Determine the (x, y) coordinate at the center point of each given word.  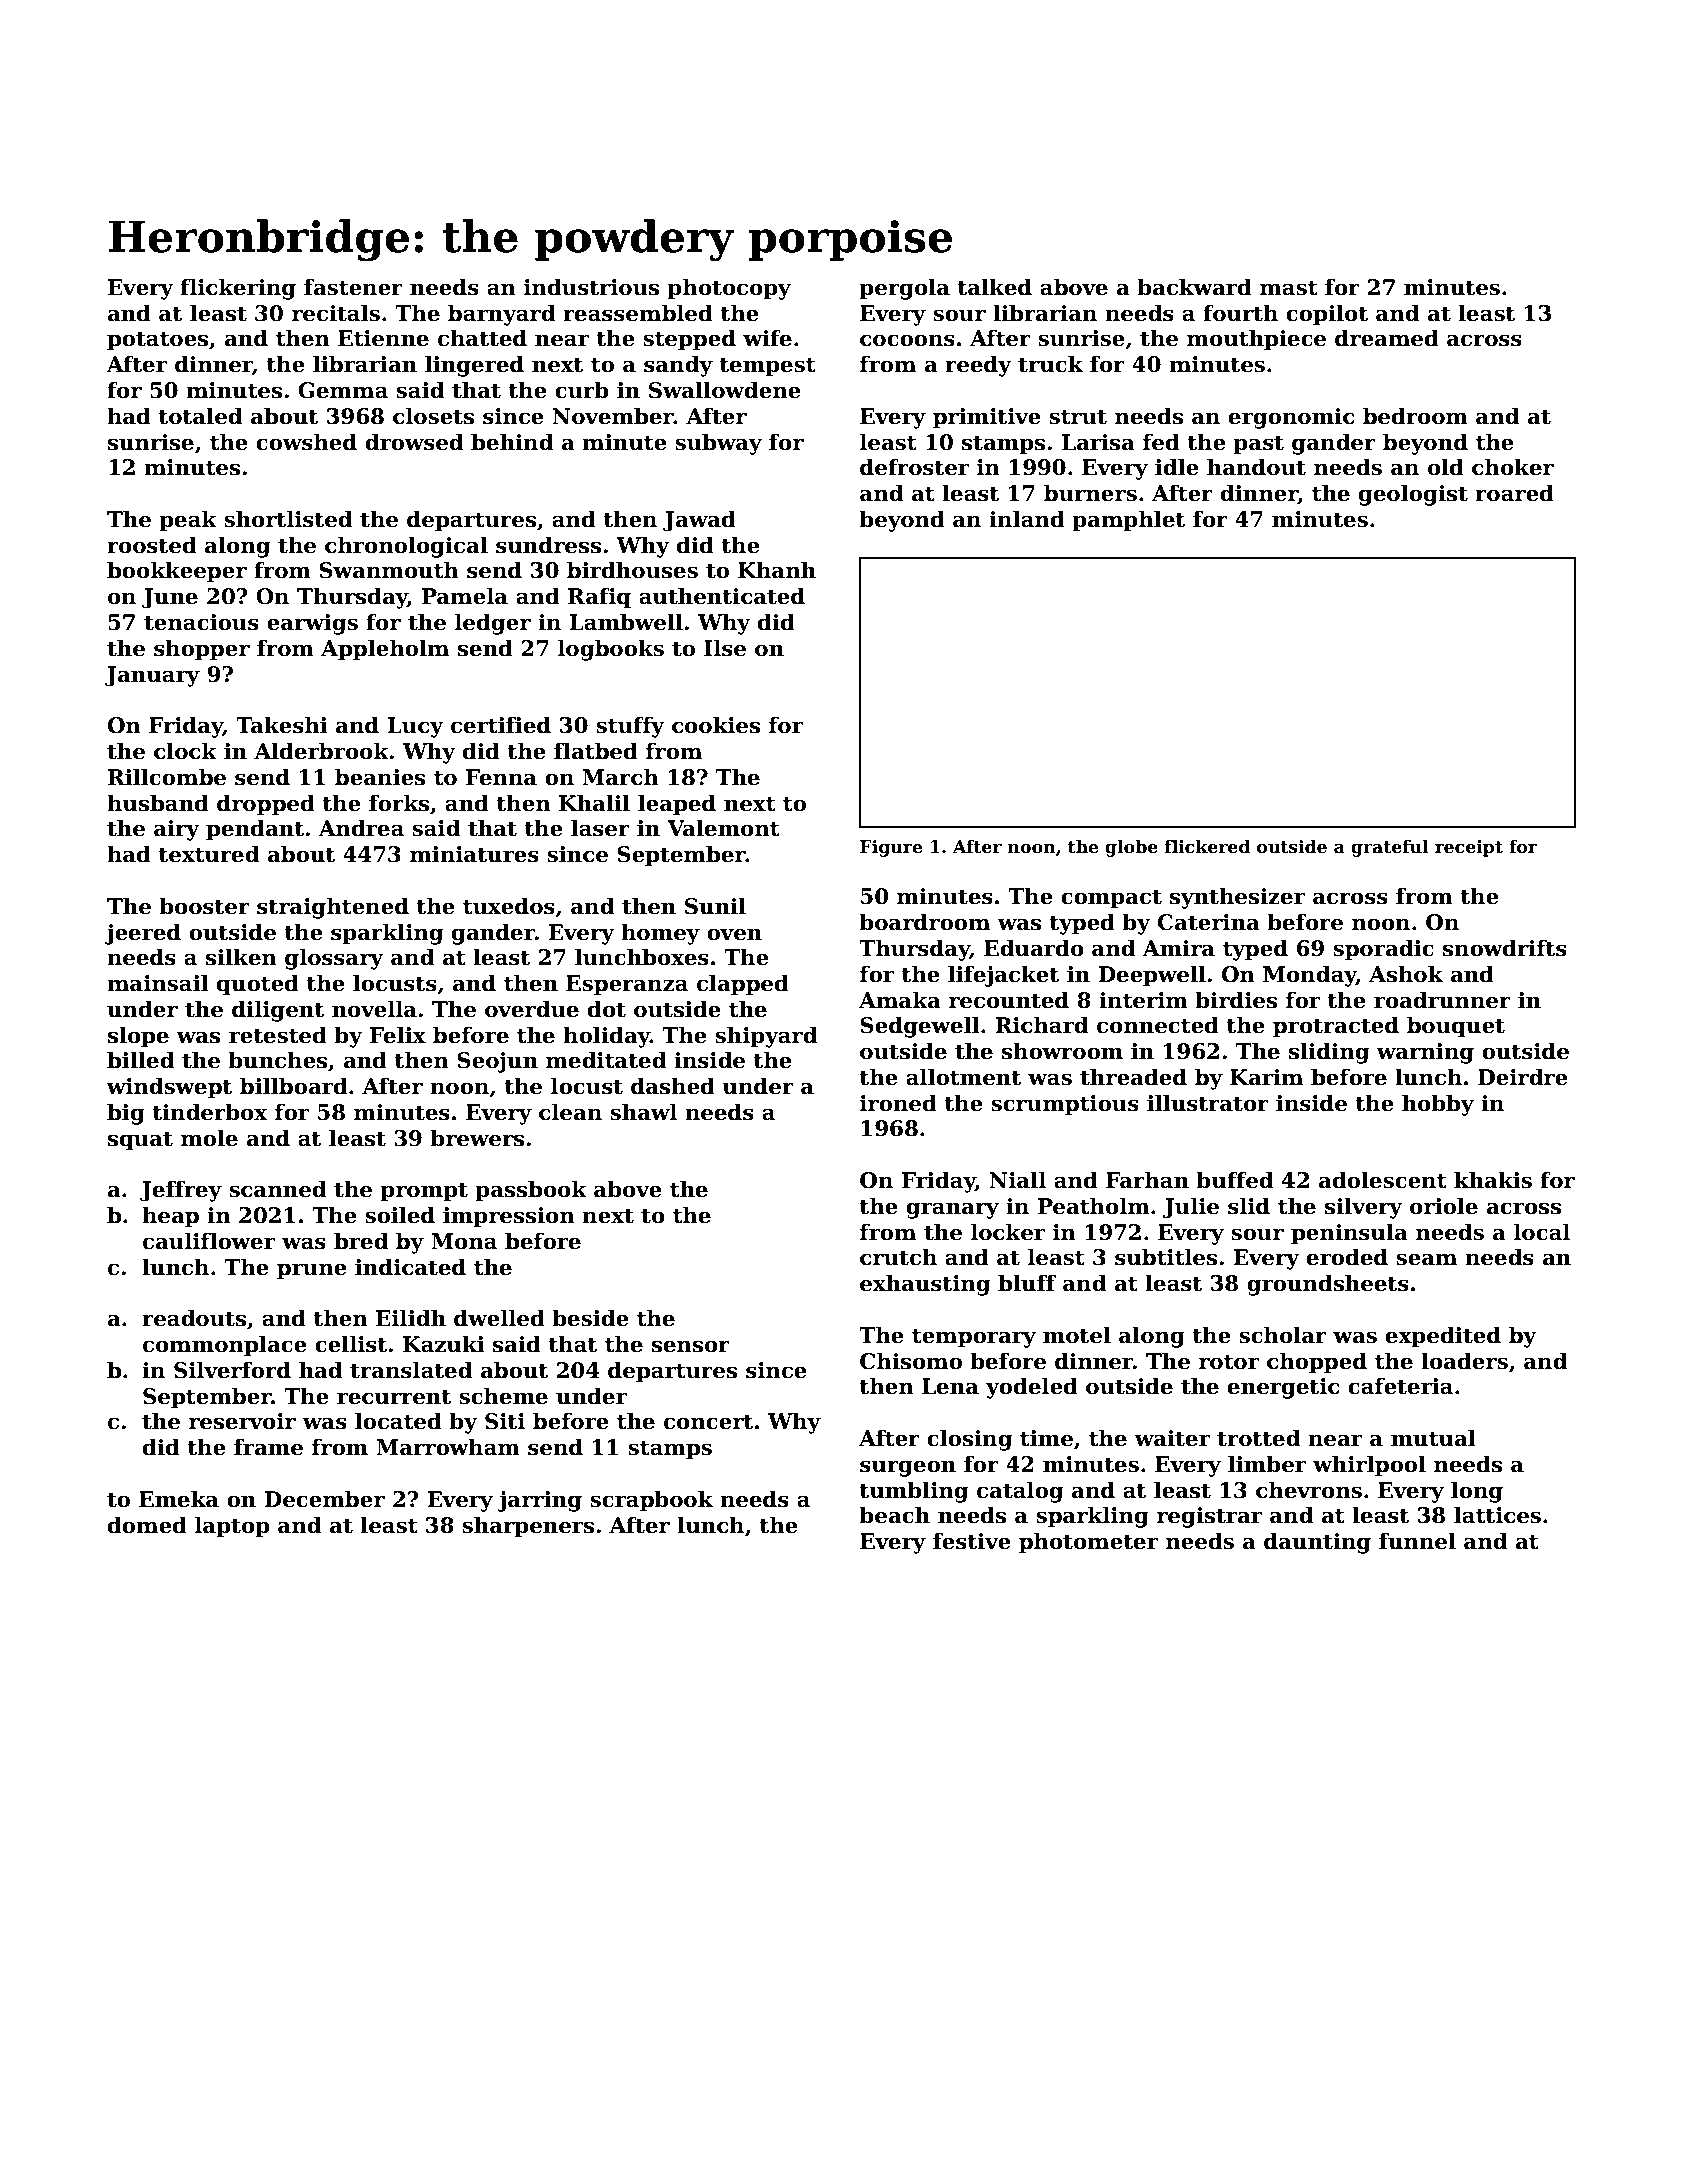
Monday (1309, 976)
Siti (505, 1421)
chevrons (1309, 1490)
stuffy (630, 727)
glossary (334, 959)
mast (1289, 288)
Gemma (343, 390)
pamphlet (1128, 521)
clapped (743, 985)
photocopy (729, 289)
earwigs (312, 624)
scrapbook (651, 1501)
